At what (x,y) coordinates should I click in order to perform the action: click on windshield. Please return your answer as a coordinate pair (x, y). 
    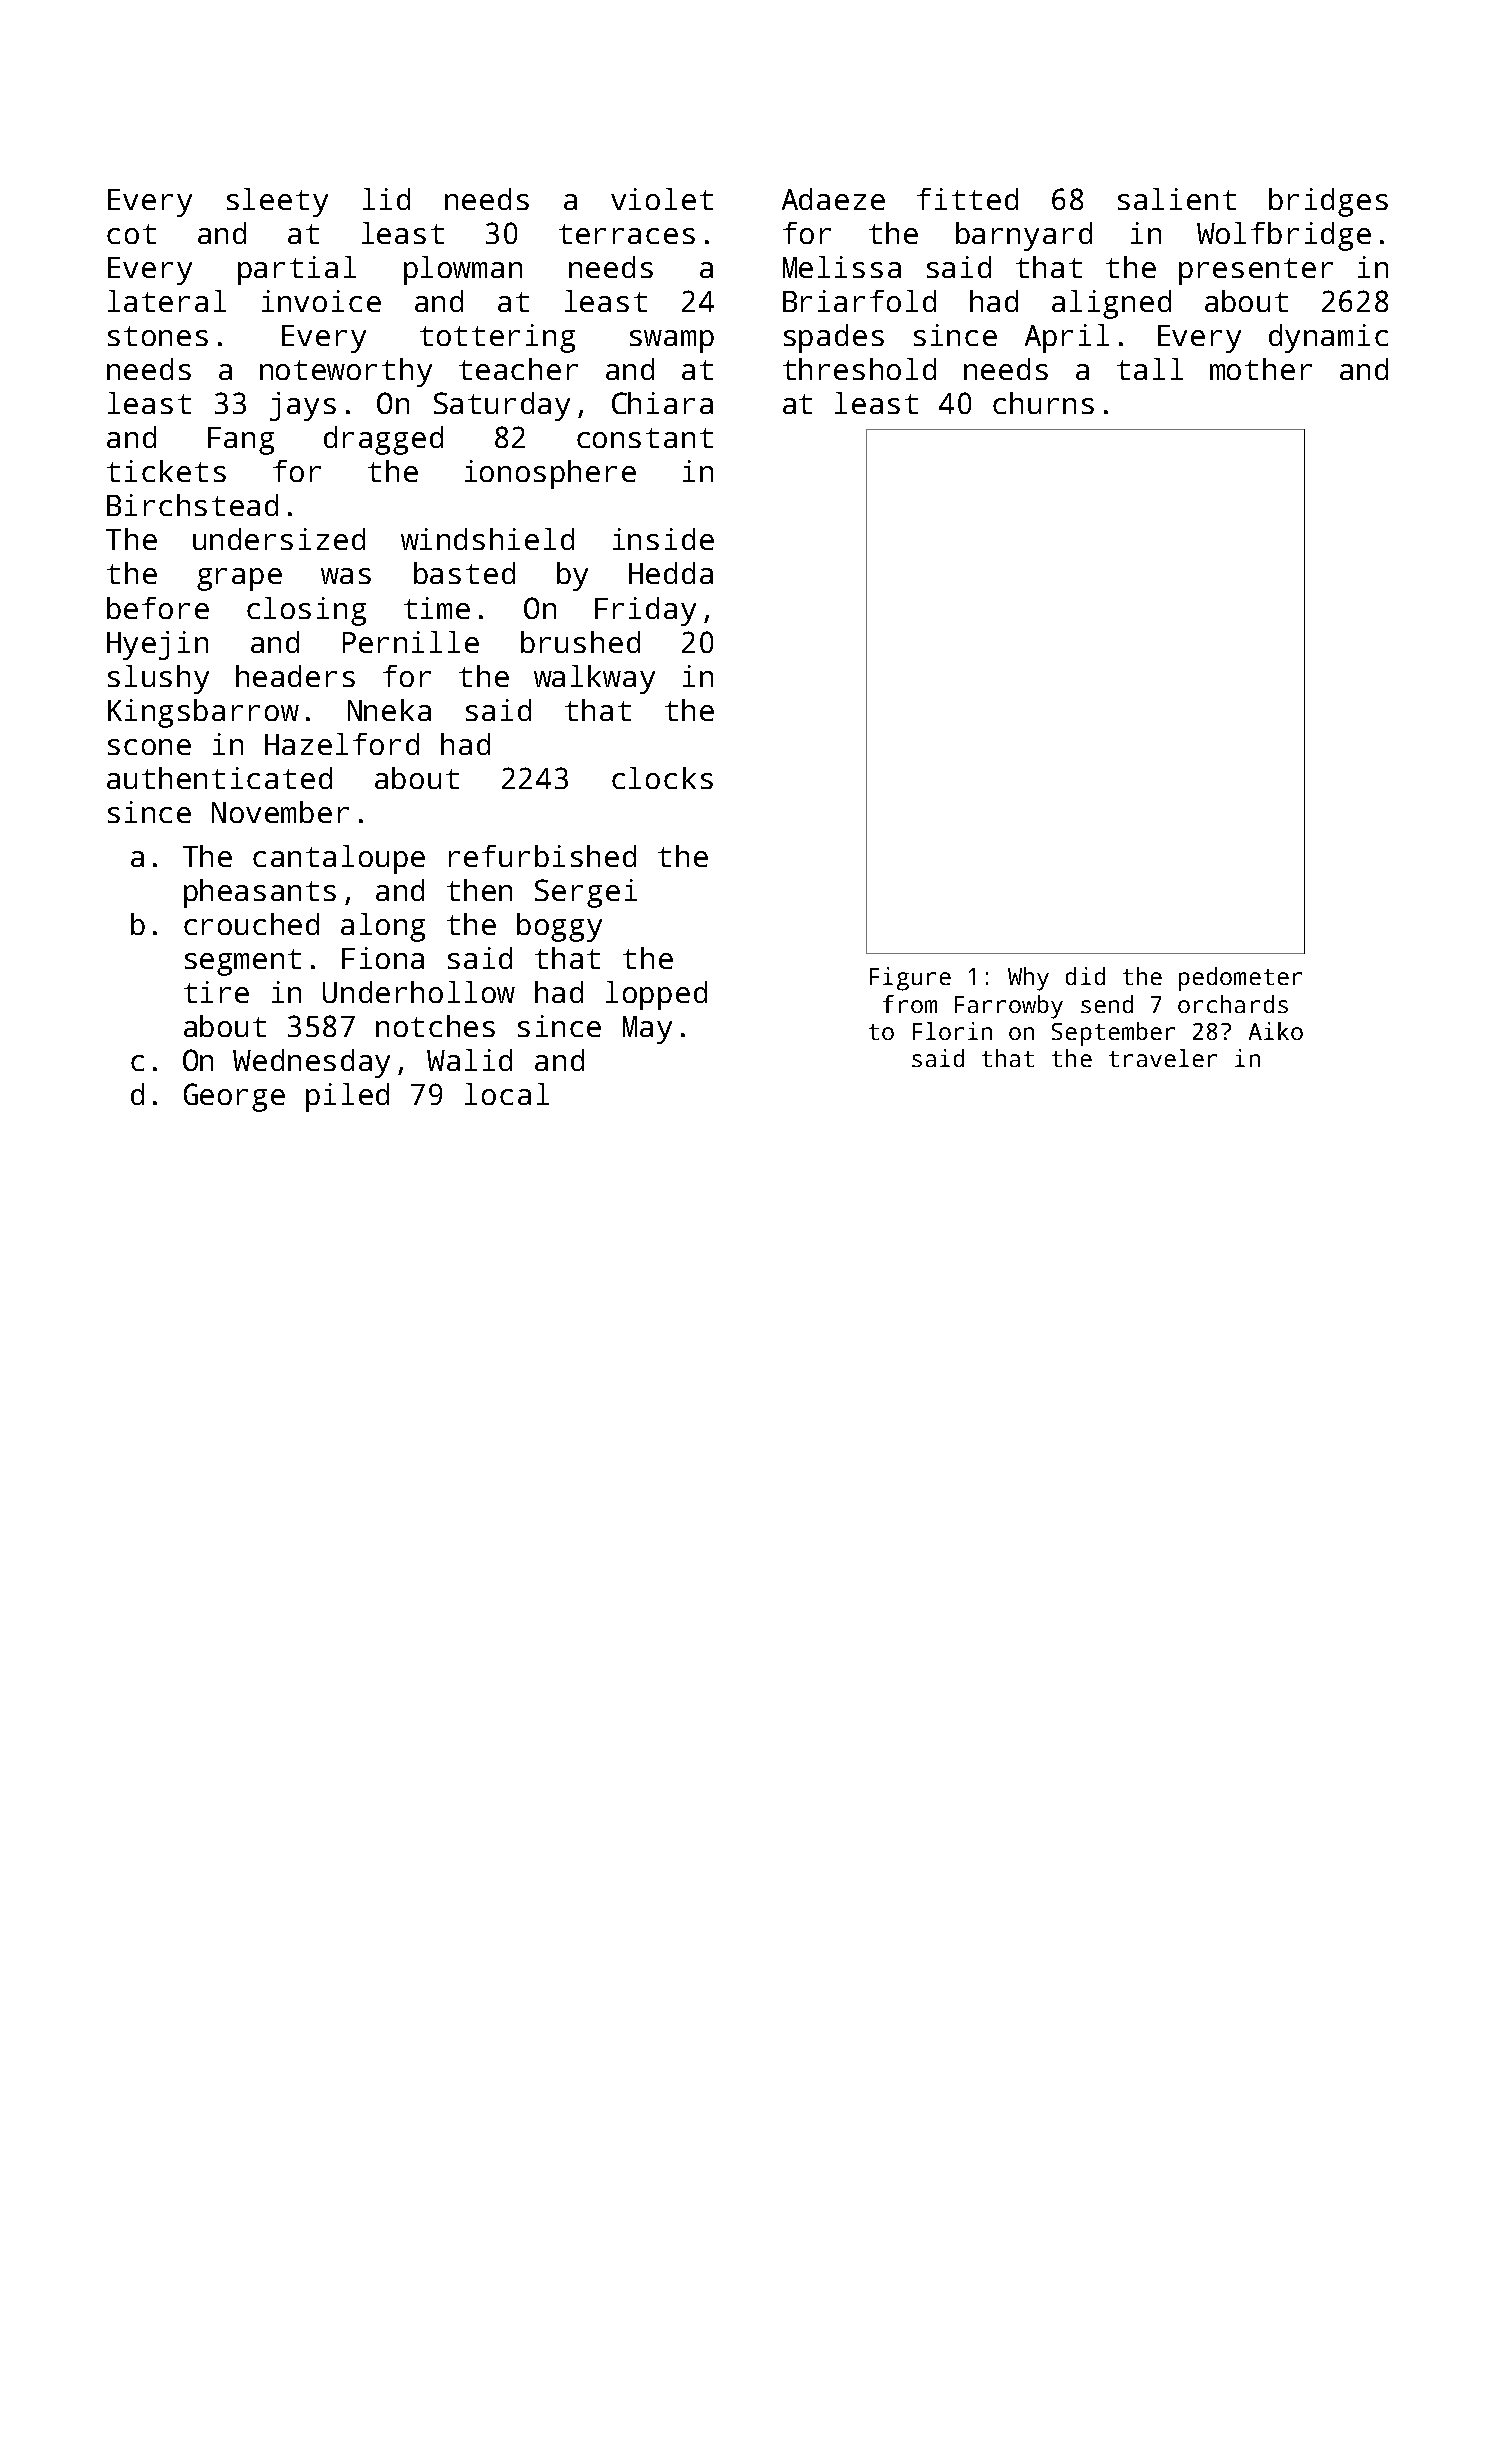
    Looking at the image, I should click on (487, 539).
